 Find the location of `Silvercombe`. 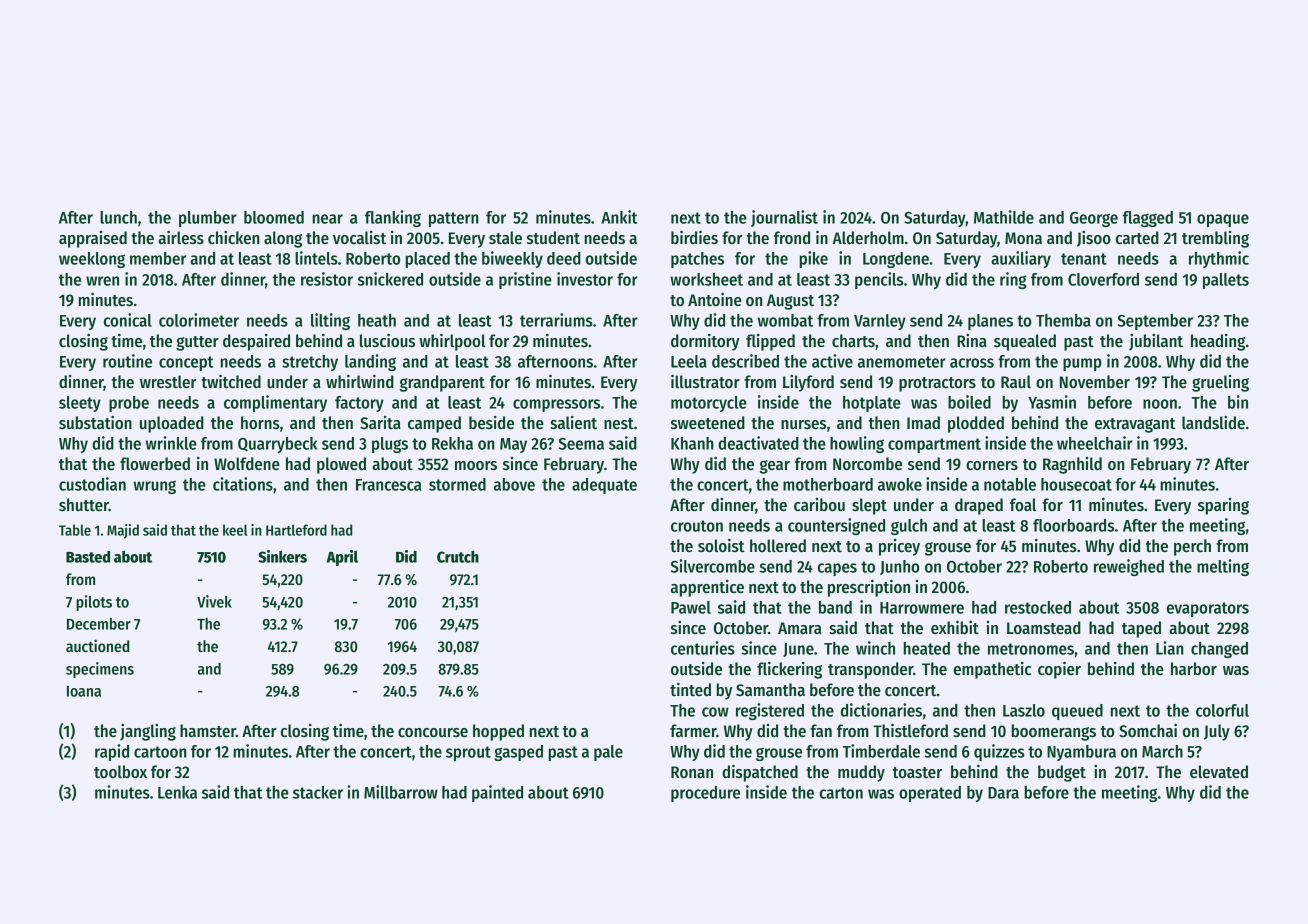

Silvercombe is located at coordinates (713, 566).
